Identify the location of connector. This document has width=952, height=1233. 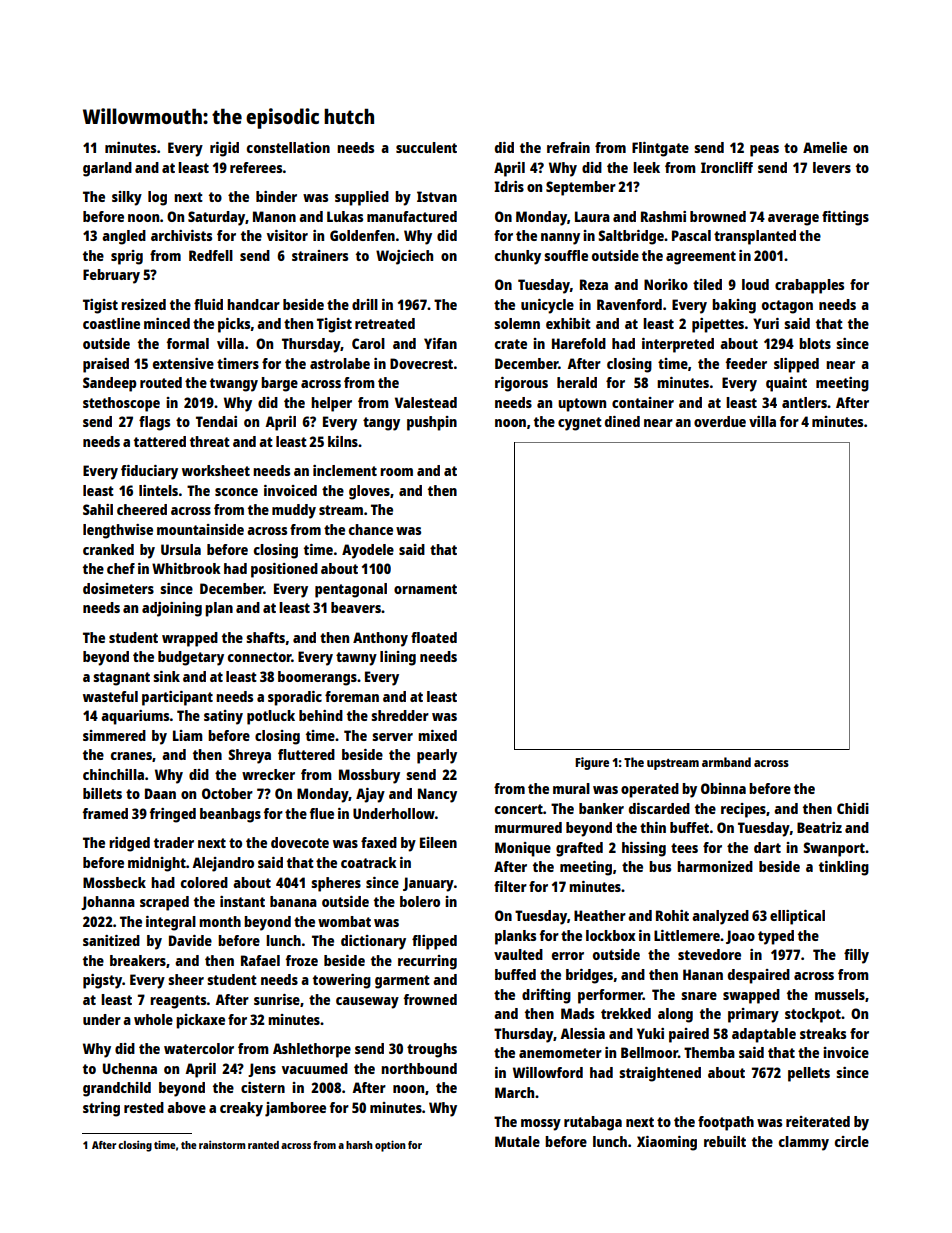
(260, 657).
